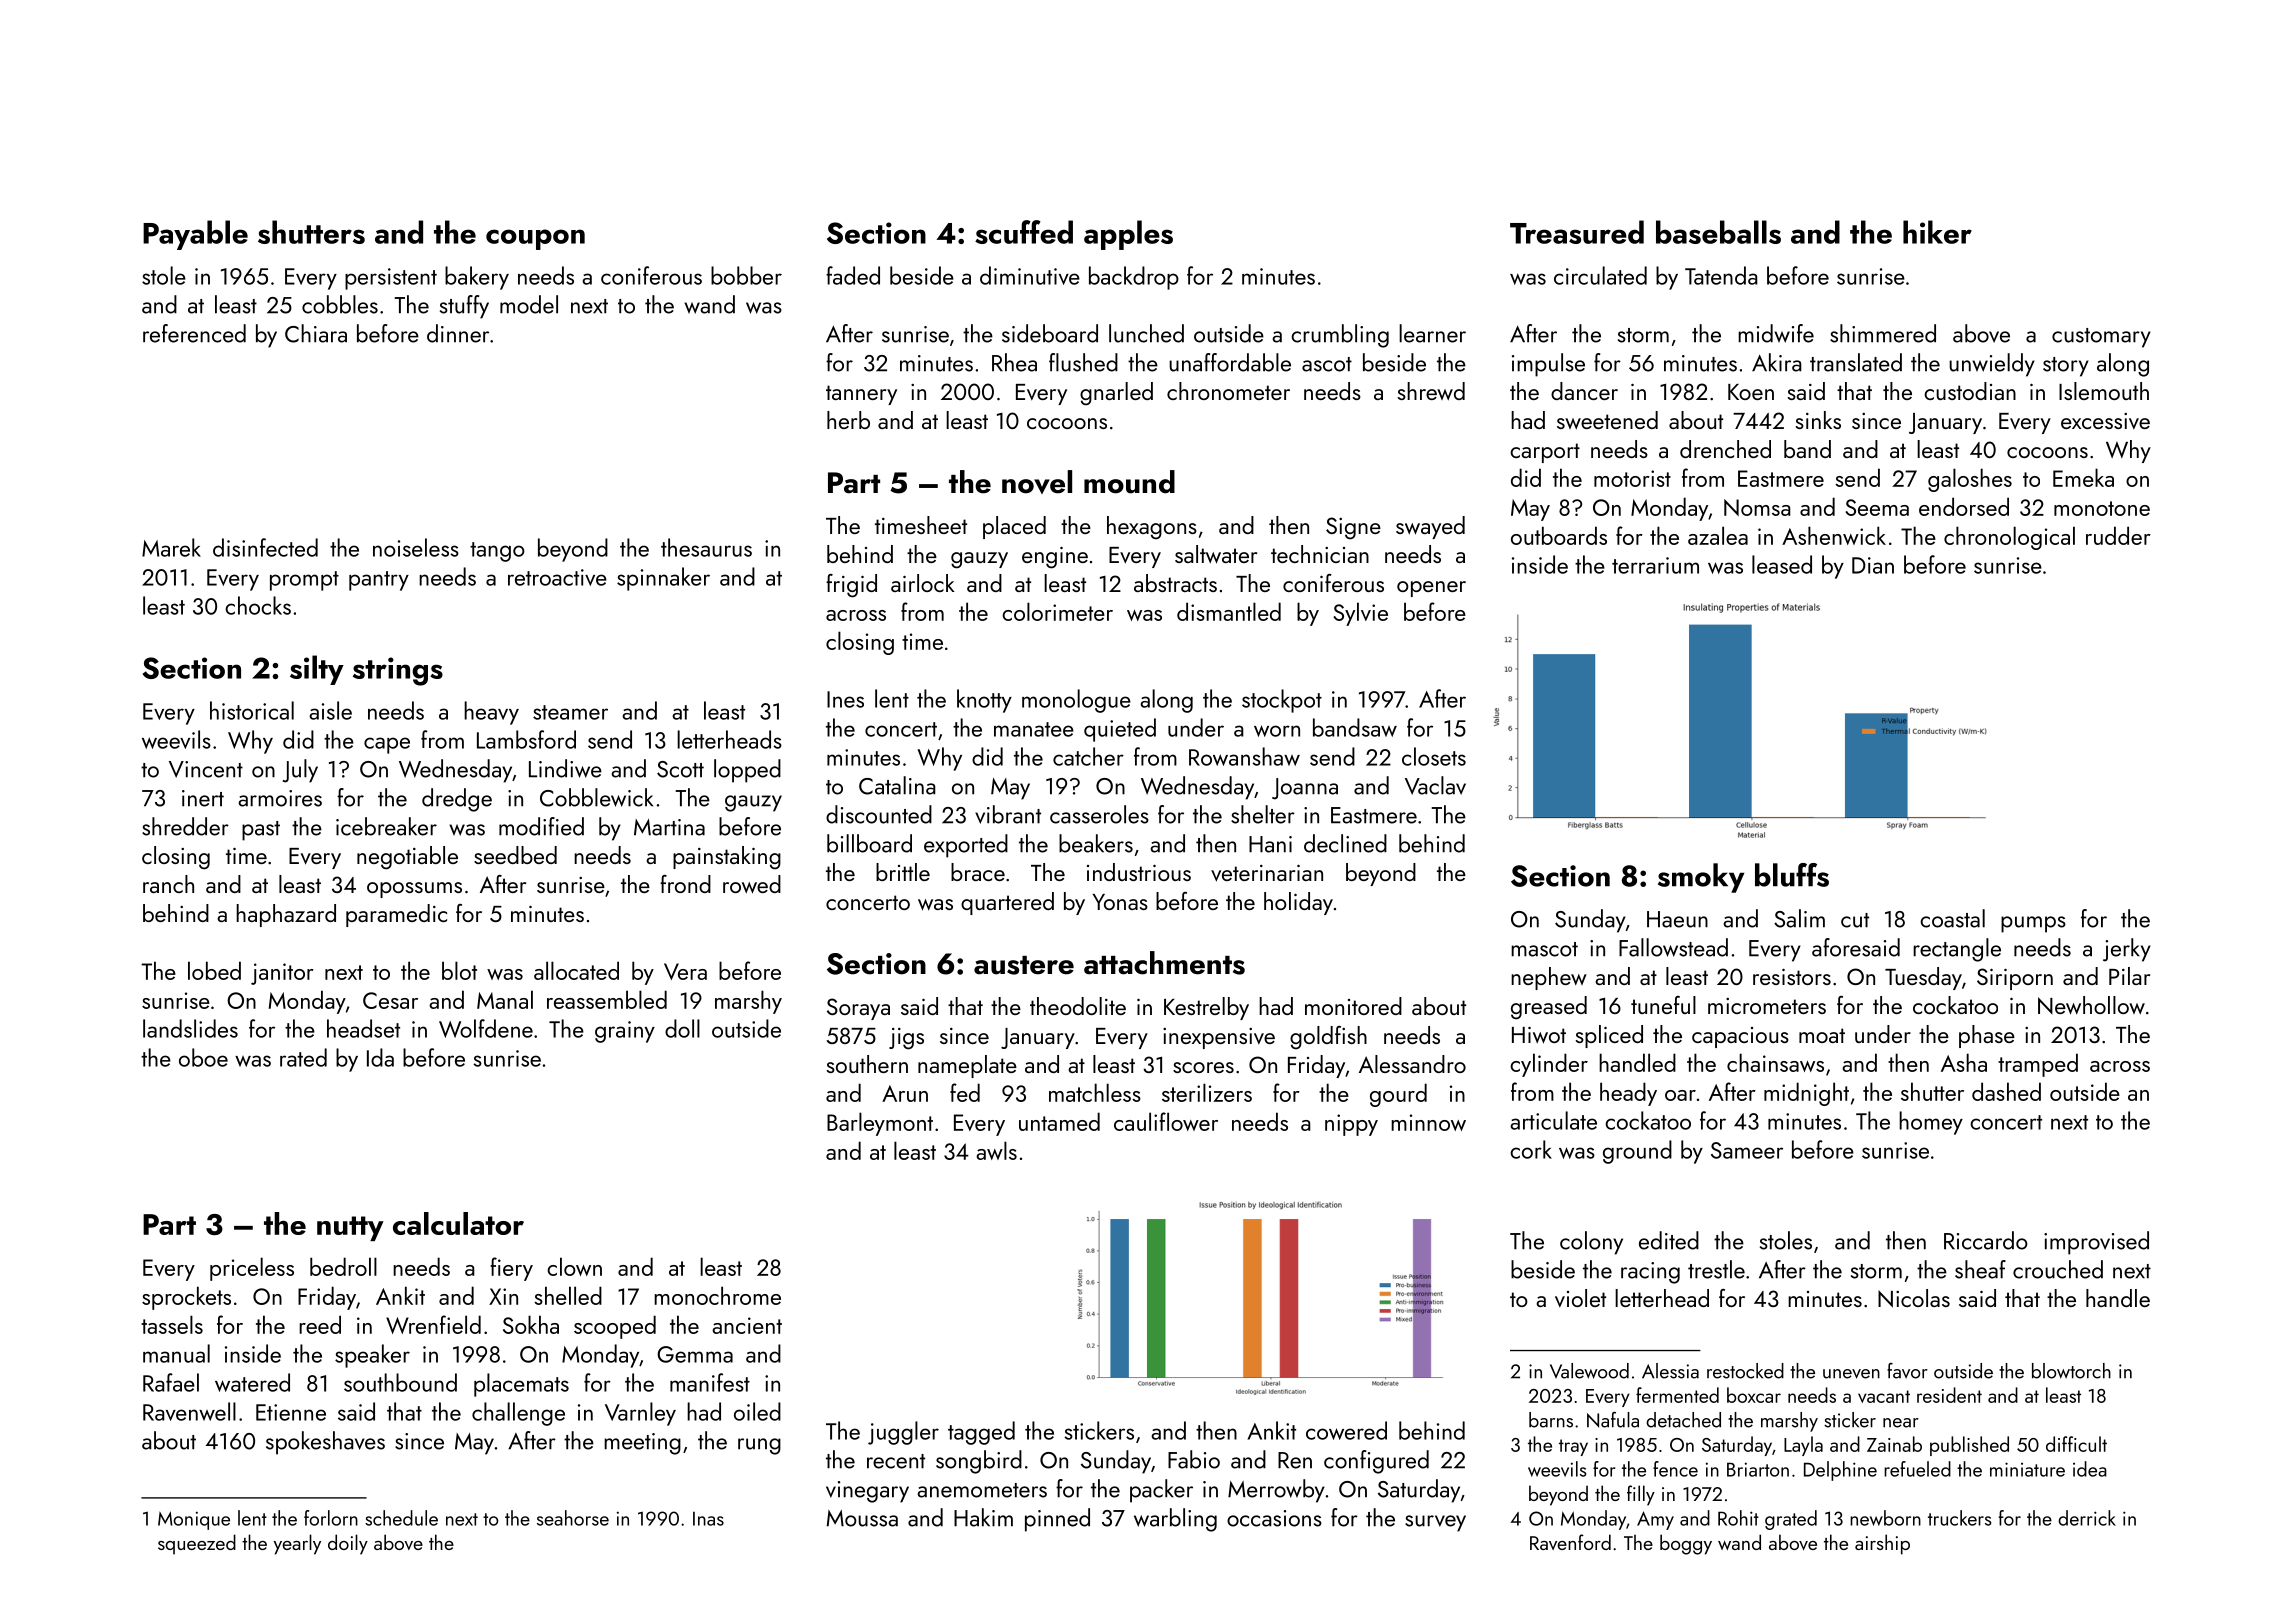  What do you see at coordinates (557, 577) in the page?
I see `retroactive` at bounding box center [557, 577].
